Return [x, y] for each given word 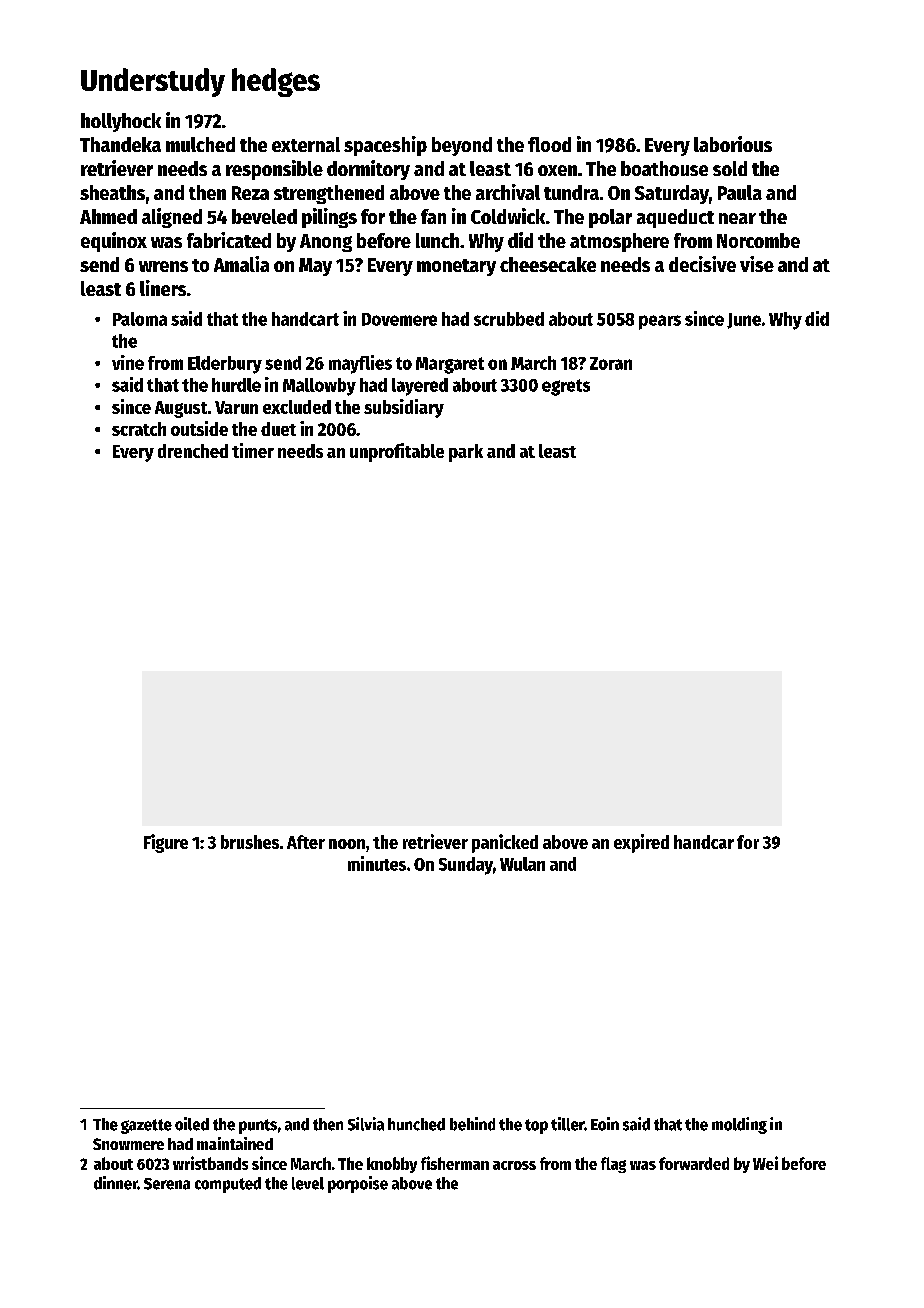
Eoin [605, 1124]
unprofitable [397, 452]
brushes [250, 842]
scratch [139, 429]
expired [641, 843]
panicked [505, 843]
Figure [166, 843]
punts [258, 1126]
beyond [462, 146]
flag [613, 1165]
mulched [200, 144]
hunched [416, 1124]
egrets [566, 387]
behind [472, 1124]
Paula [740, 192]
